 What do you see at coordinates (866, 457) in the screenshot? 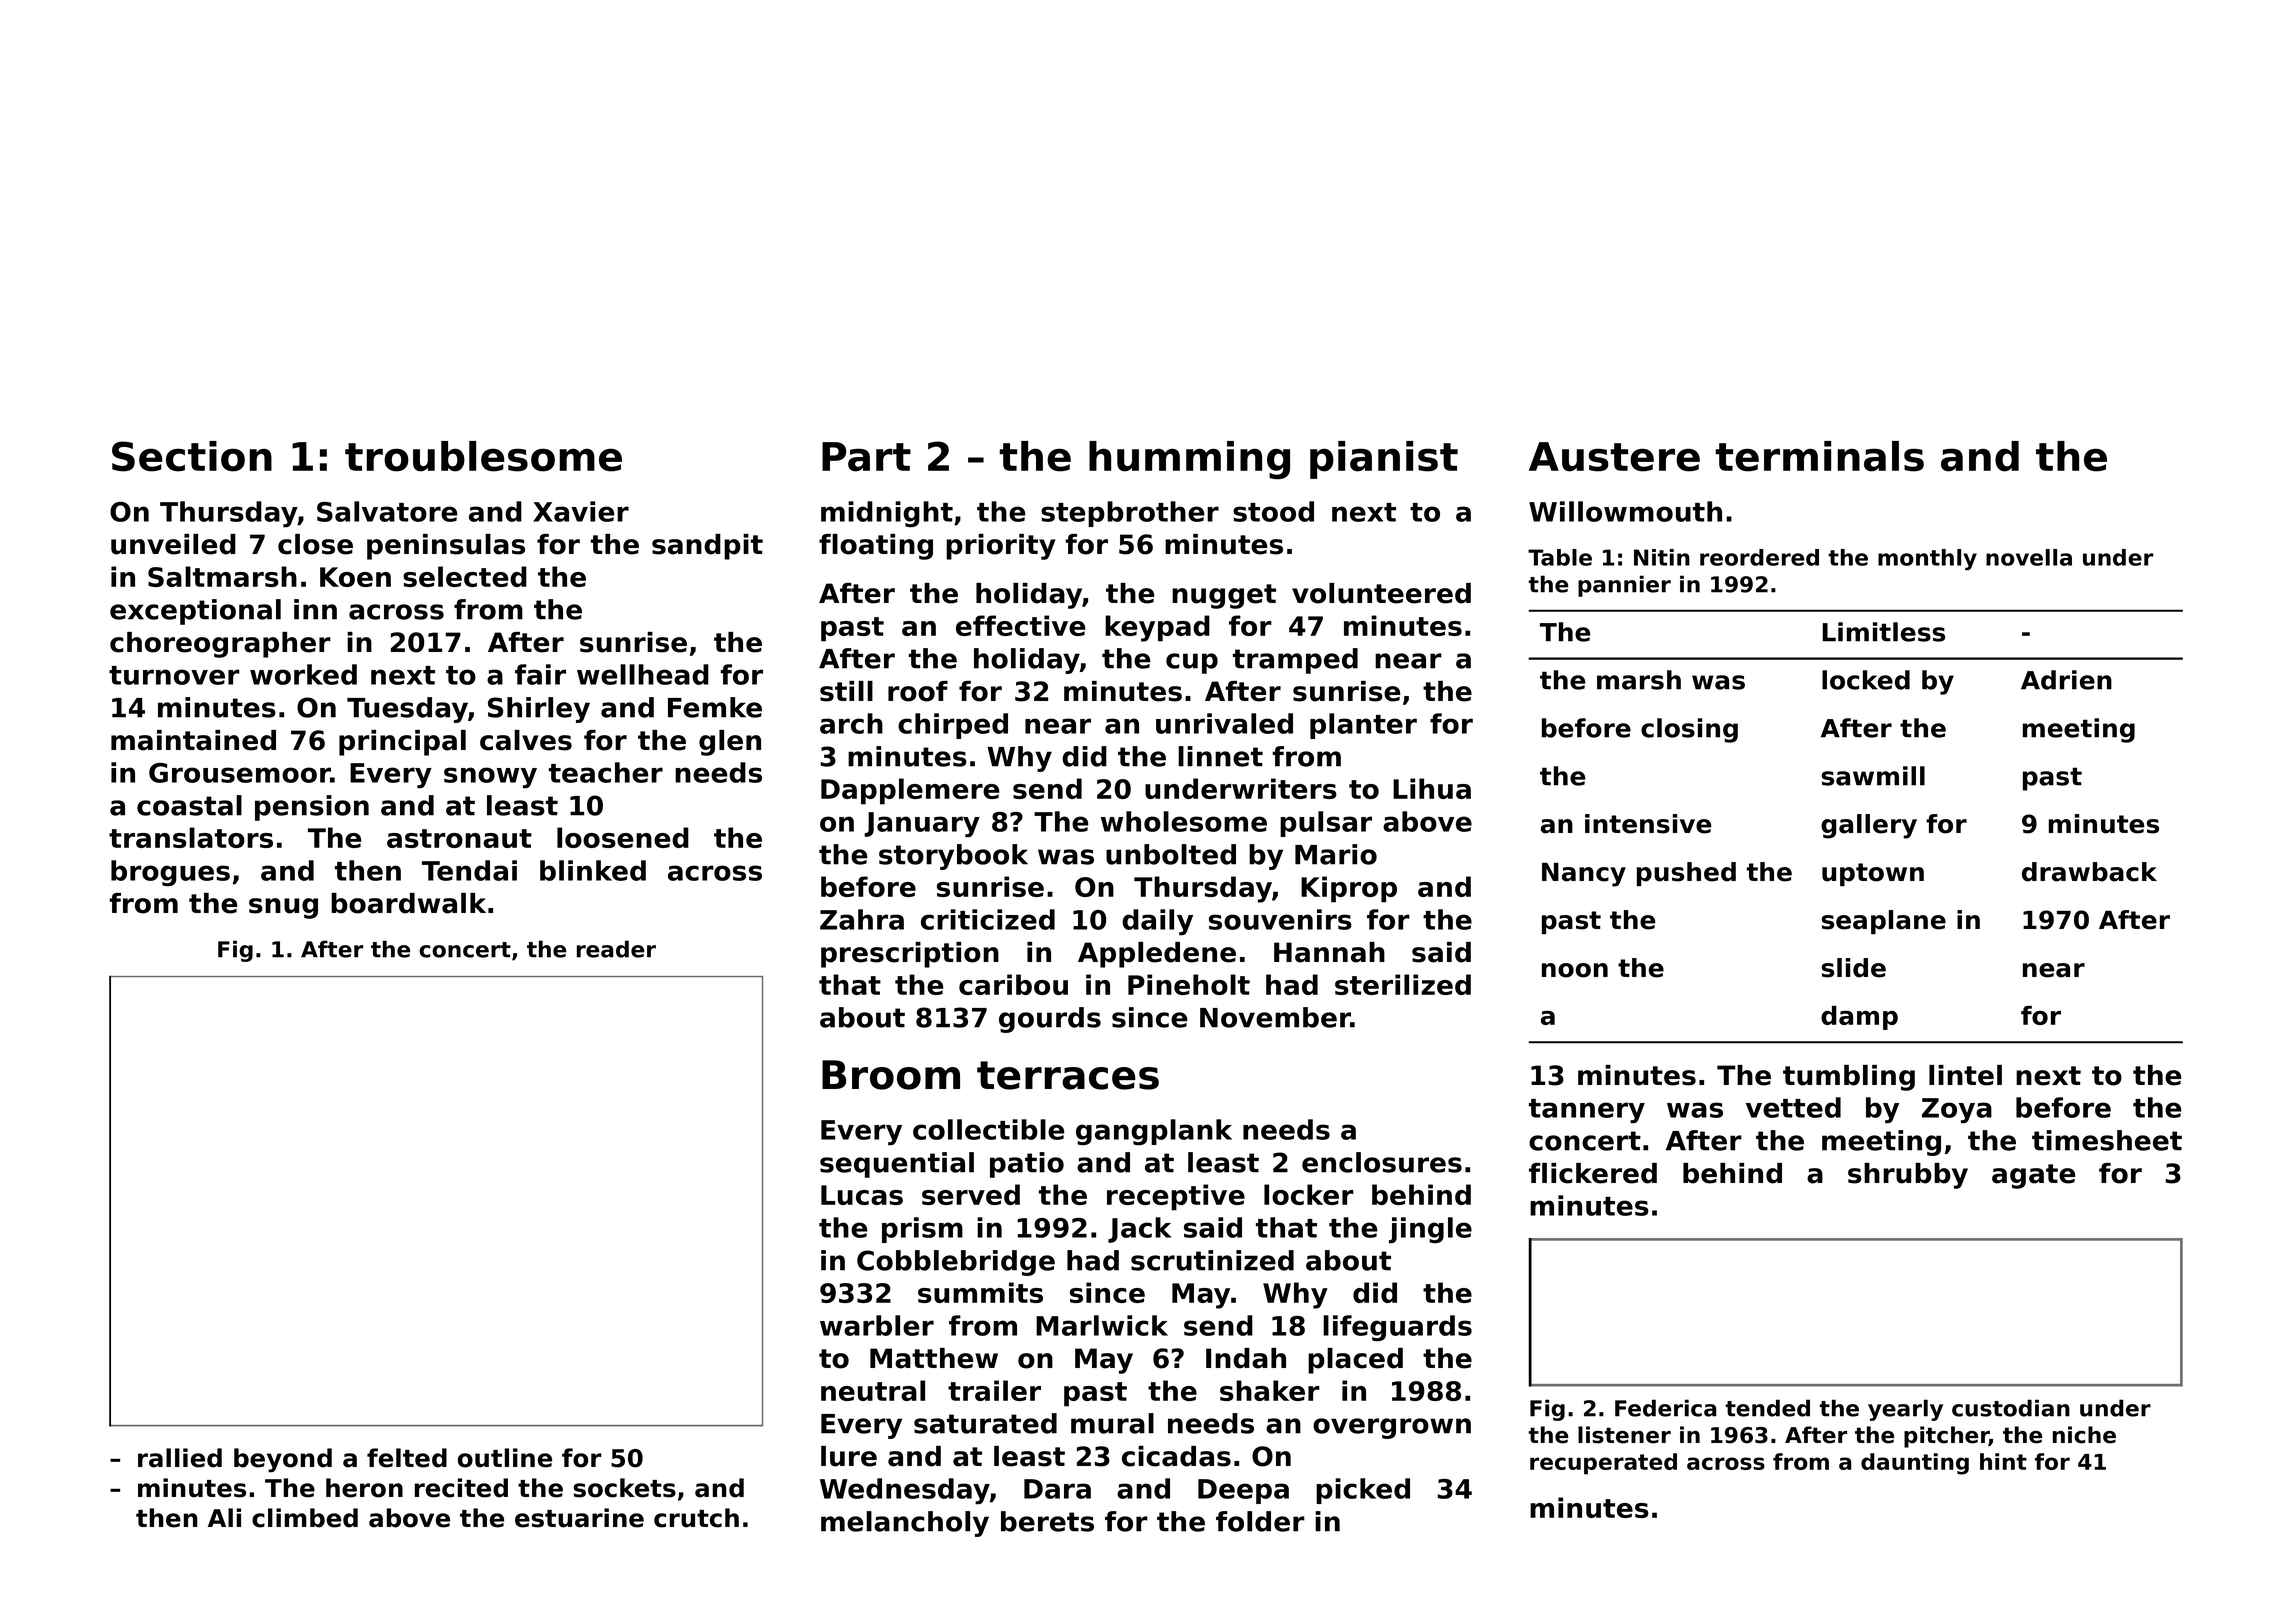
I see `Part` at bounding box center [866, 457].
